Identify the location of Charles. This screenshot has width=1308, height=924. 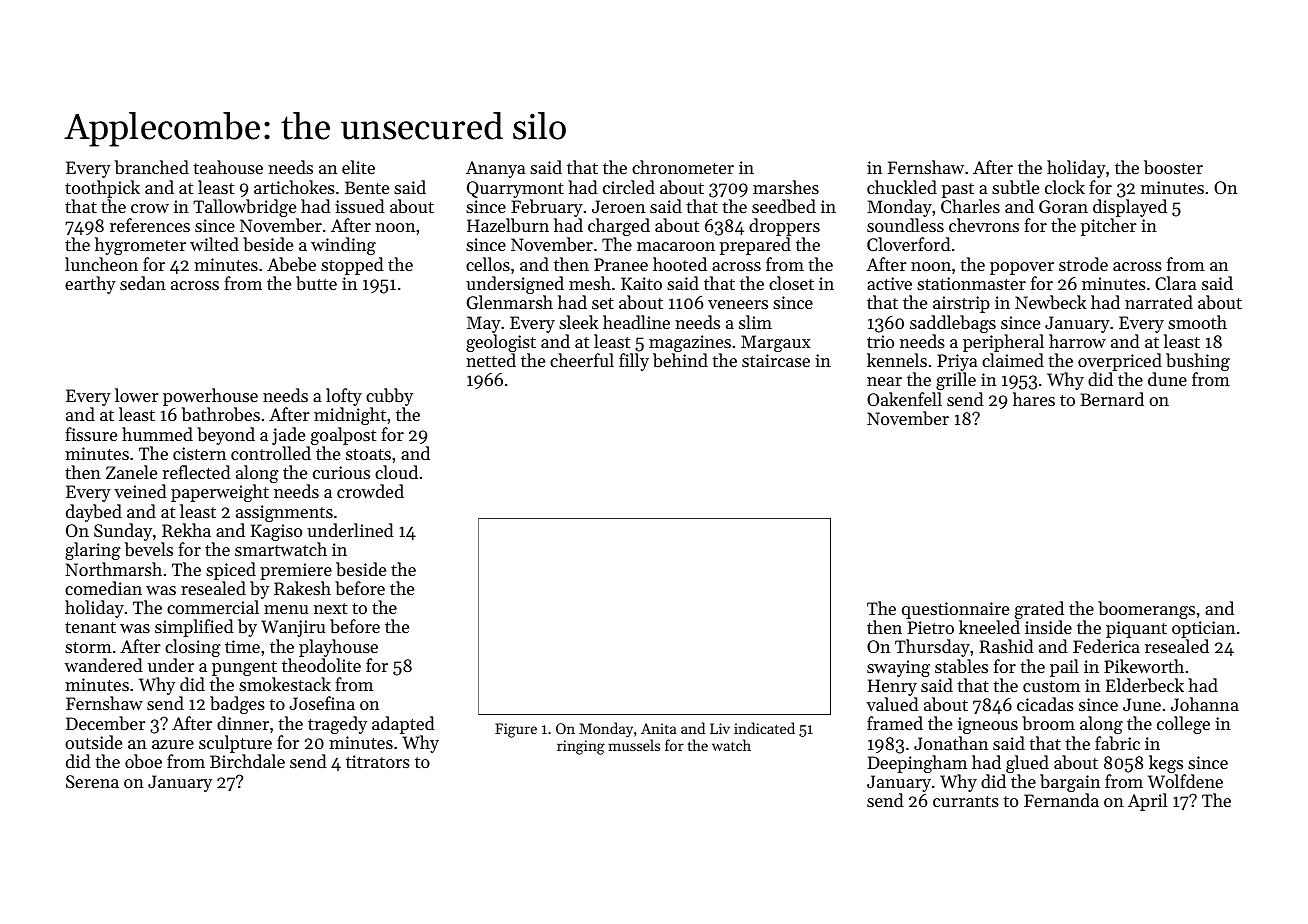
(970, 206).
